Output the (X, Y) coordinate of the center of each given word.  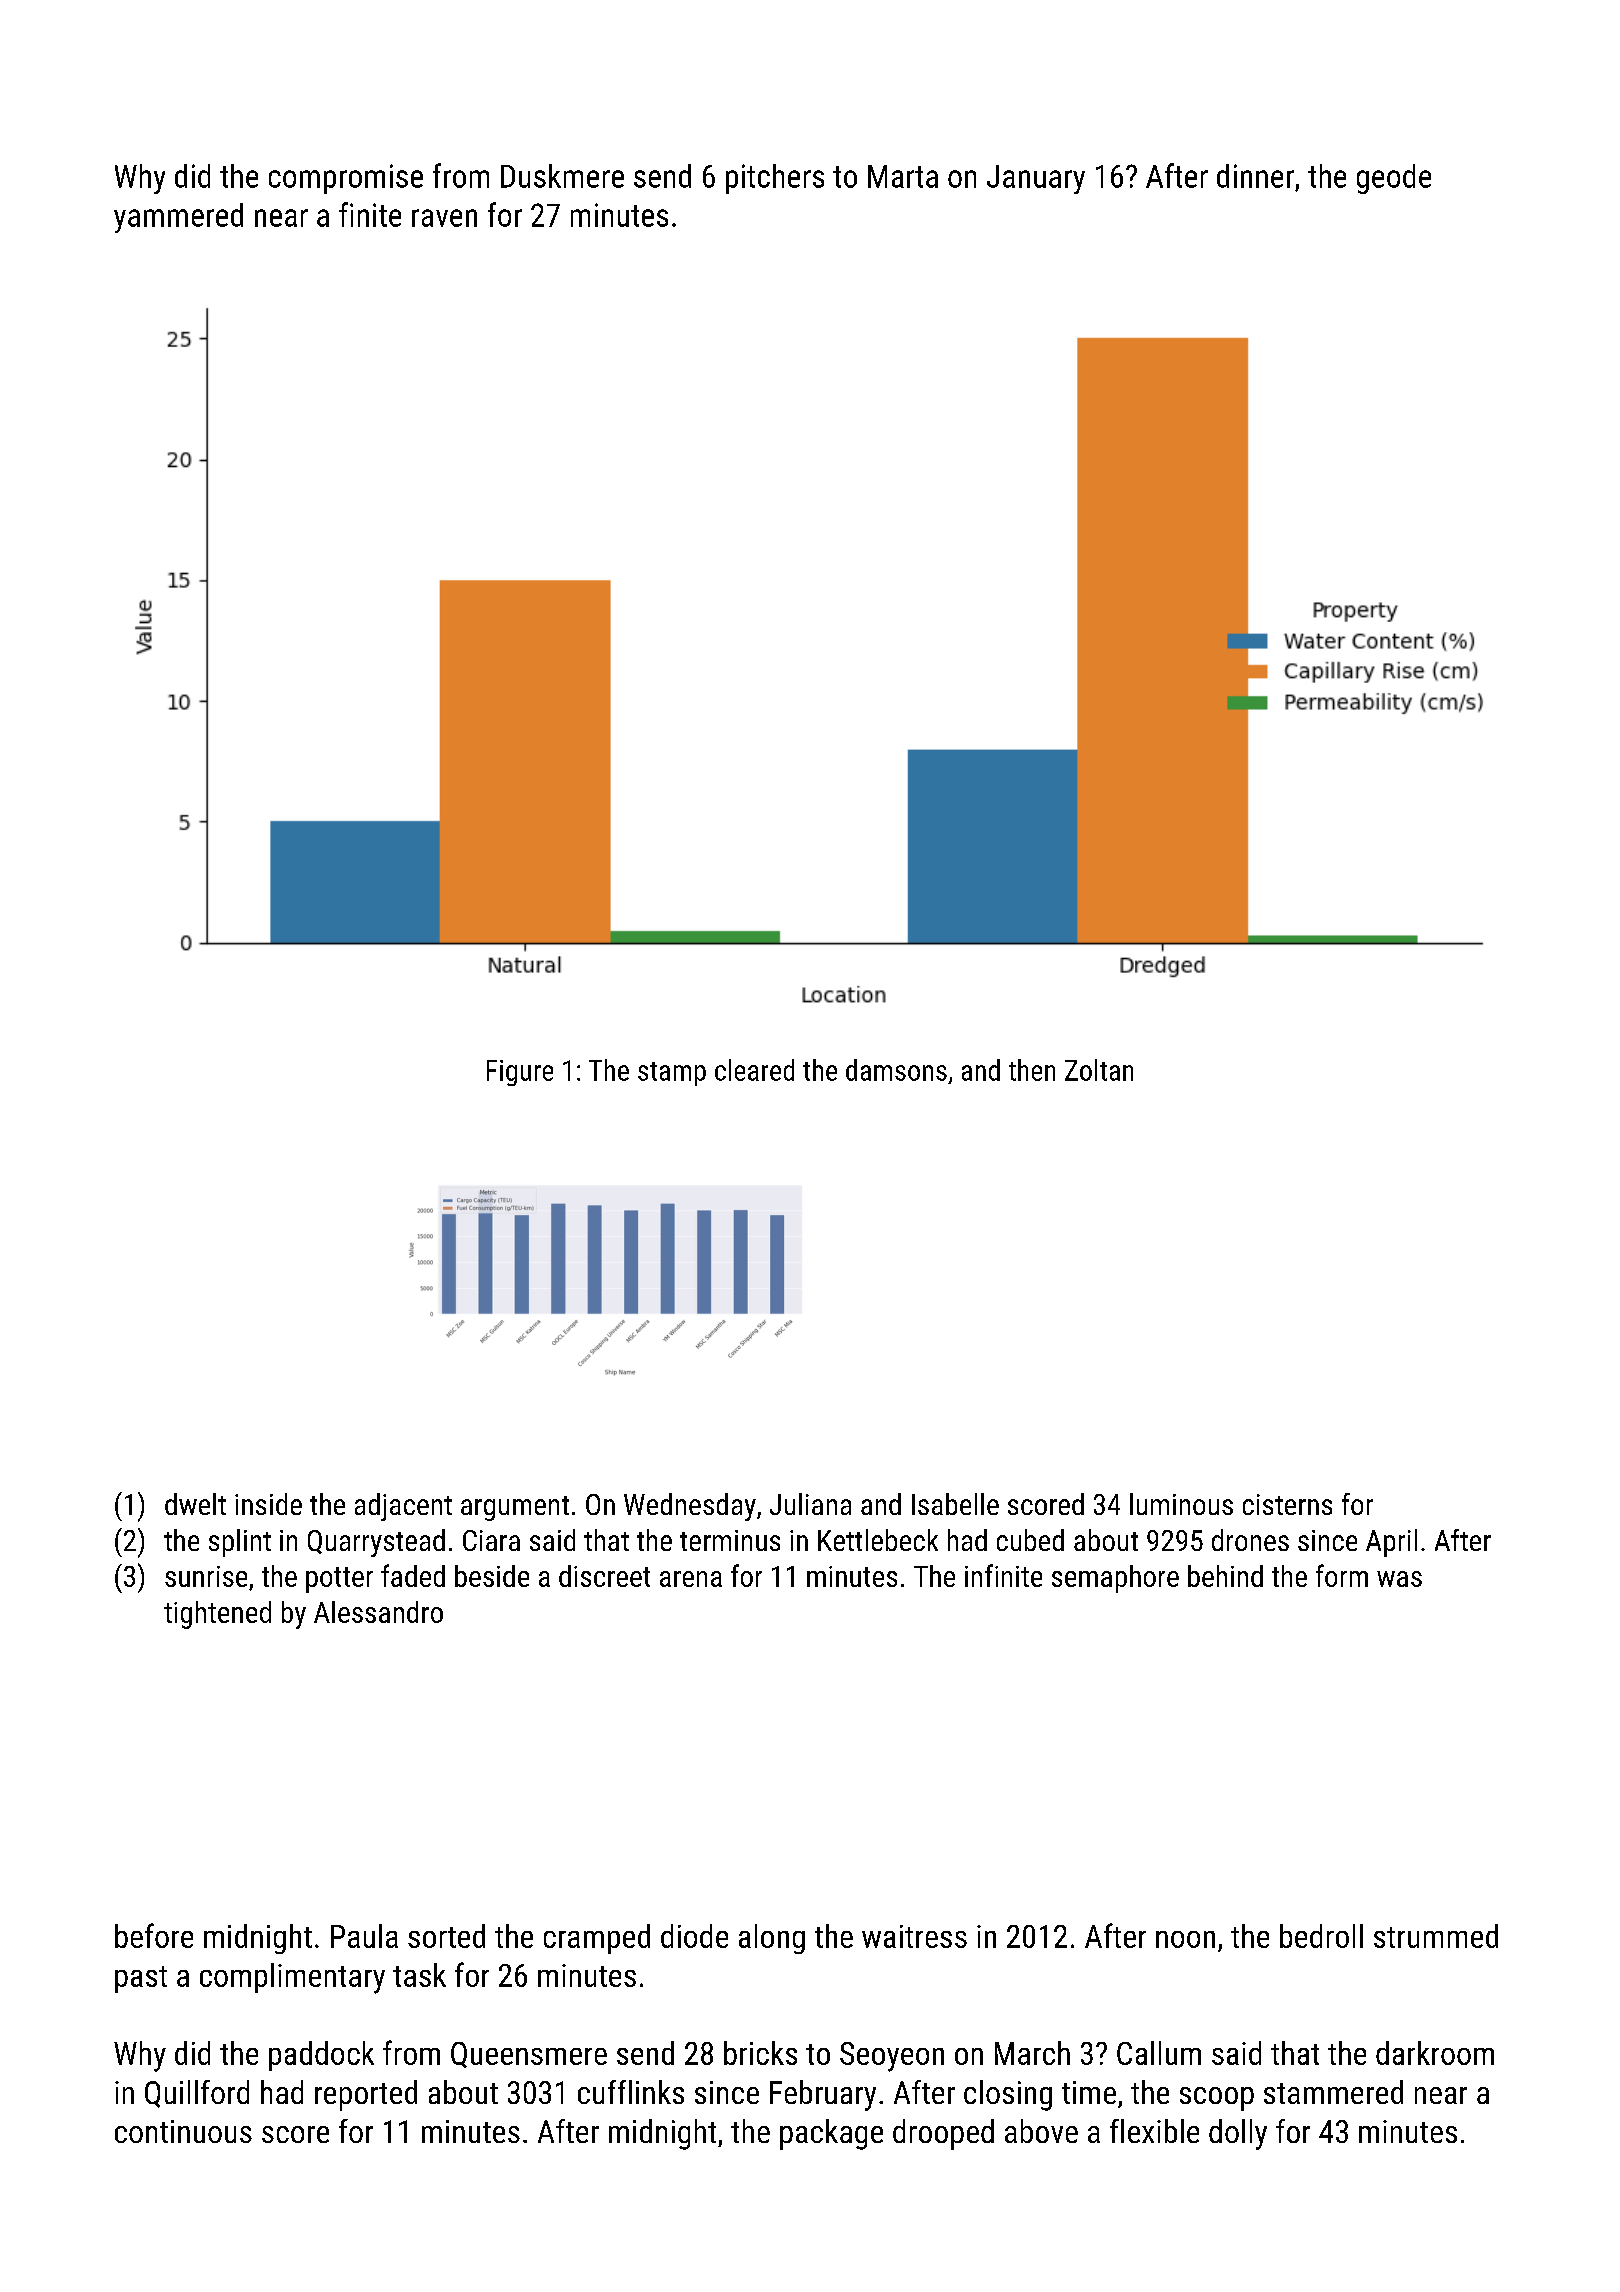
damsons (896, 1070)
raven (444, 218)
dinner (1255, 176)
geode (1394, 179)
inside (268, 1504)
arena (691, 1579)
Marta (903, 176)
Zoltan (1099, 1070)
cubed (1030, 1540)
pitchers (775, 179)
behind (1225, 1576)
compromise (346, 179)
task (419, 1975)
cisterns (1287, 1504)
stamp (672, 1074)
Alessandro (378, 1612)
